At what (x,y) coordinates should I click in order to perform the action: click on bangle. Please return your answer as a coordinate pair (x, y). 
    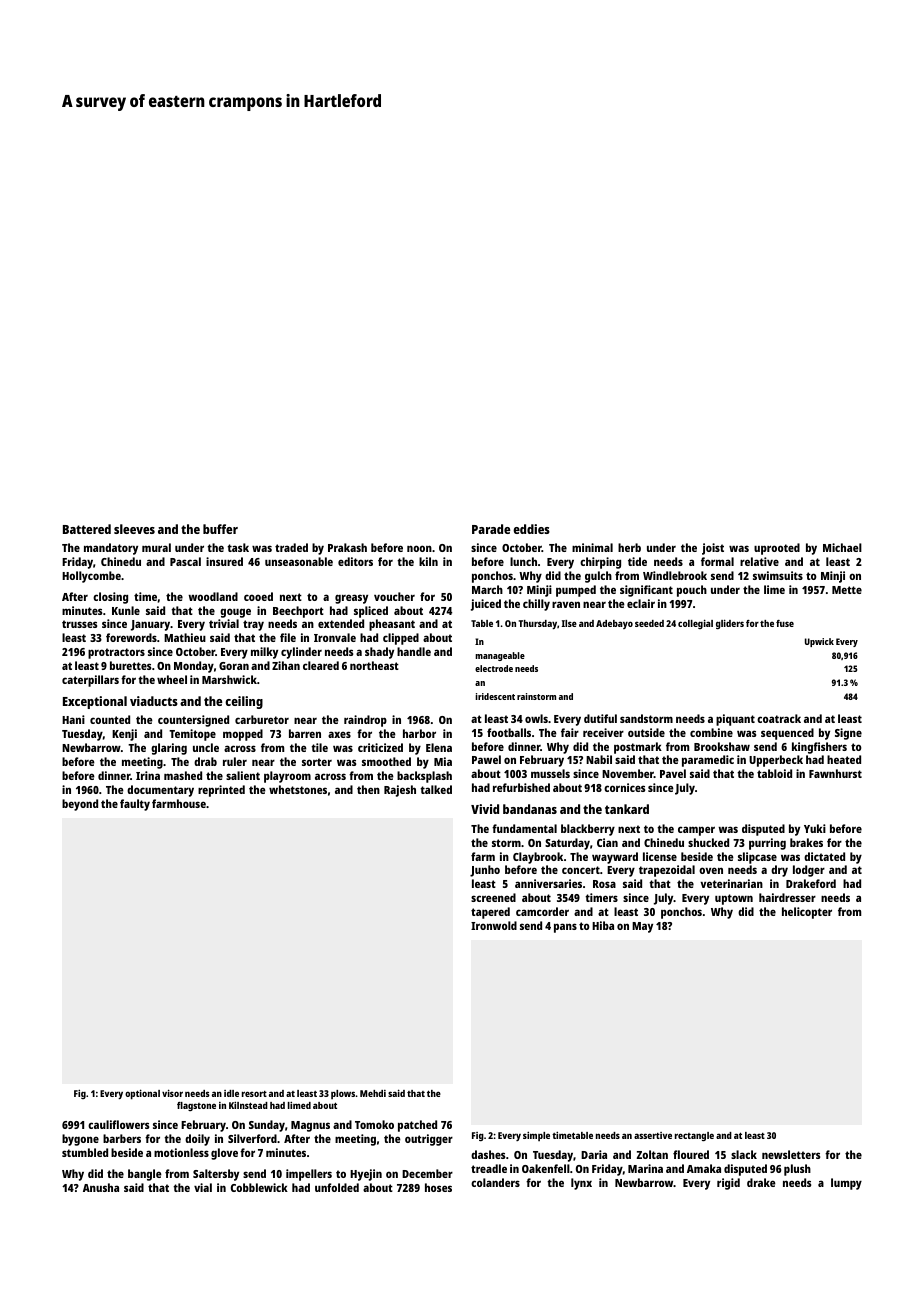
    Looking at the image, I should click on (145, 1175).
